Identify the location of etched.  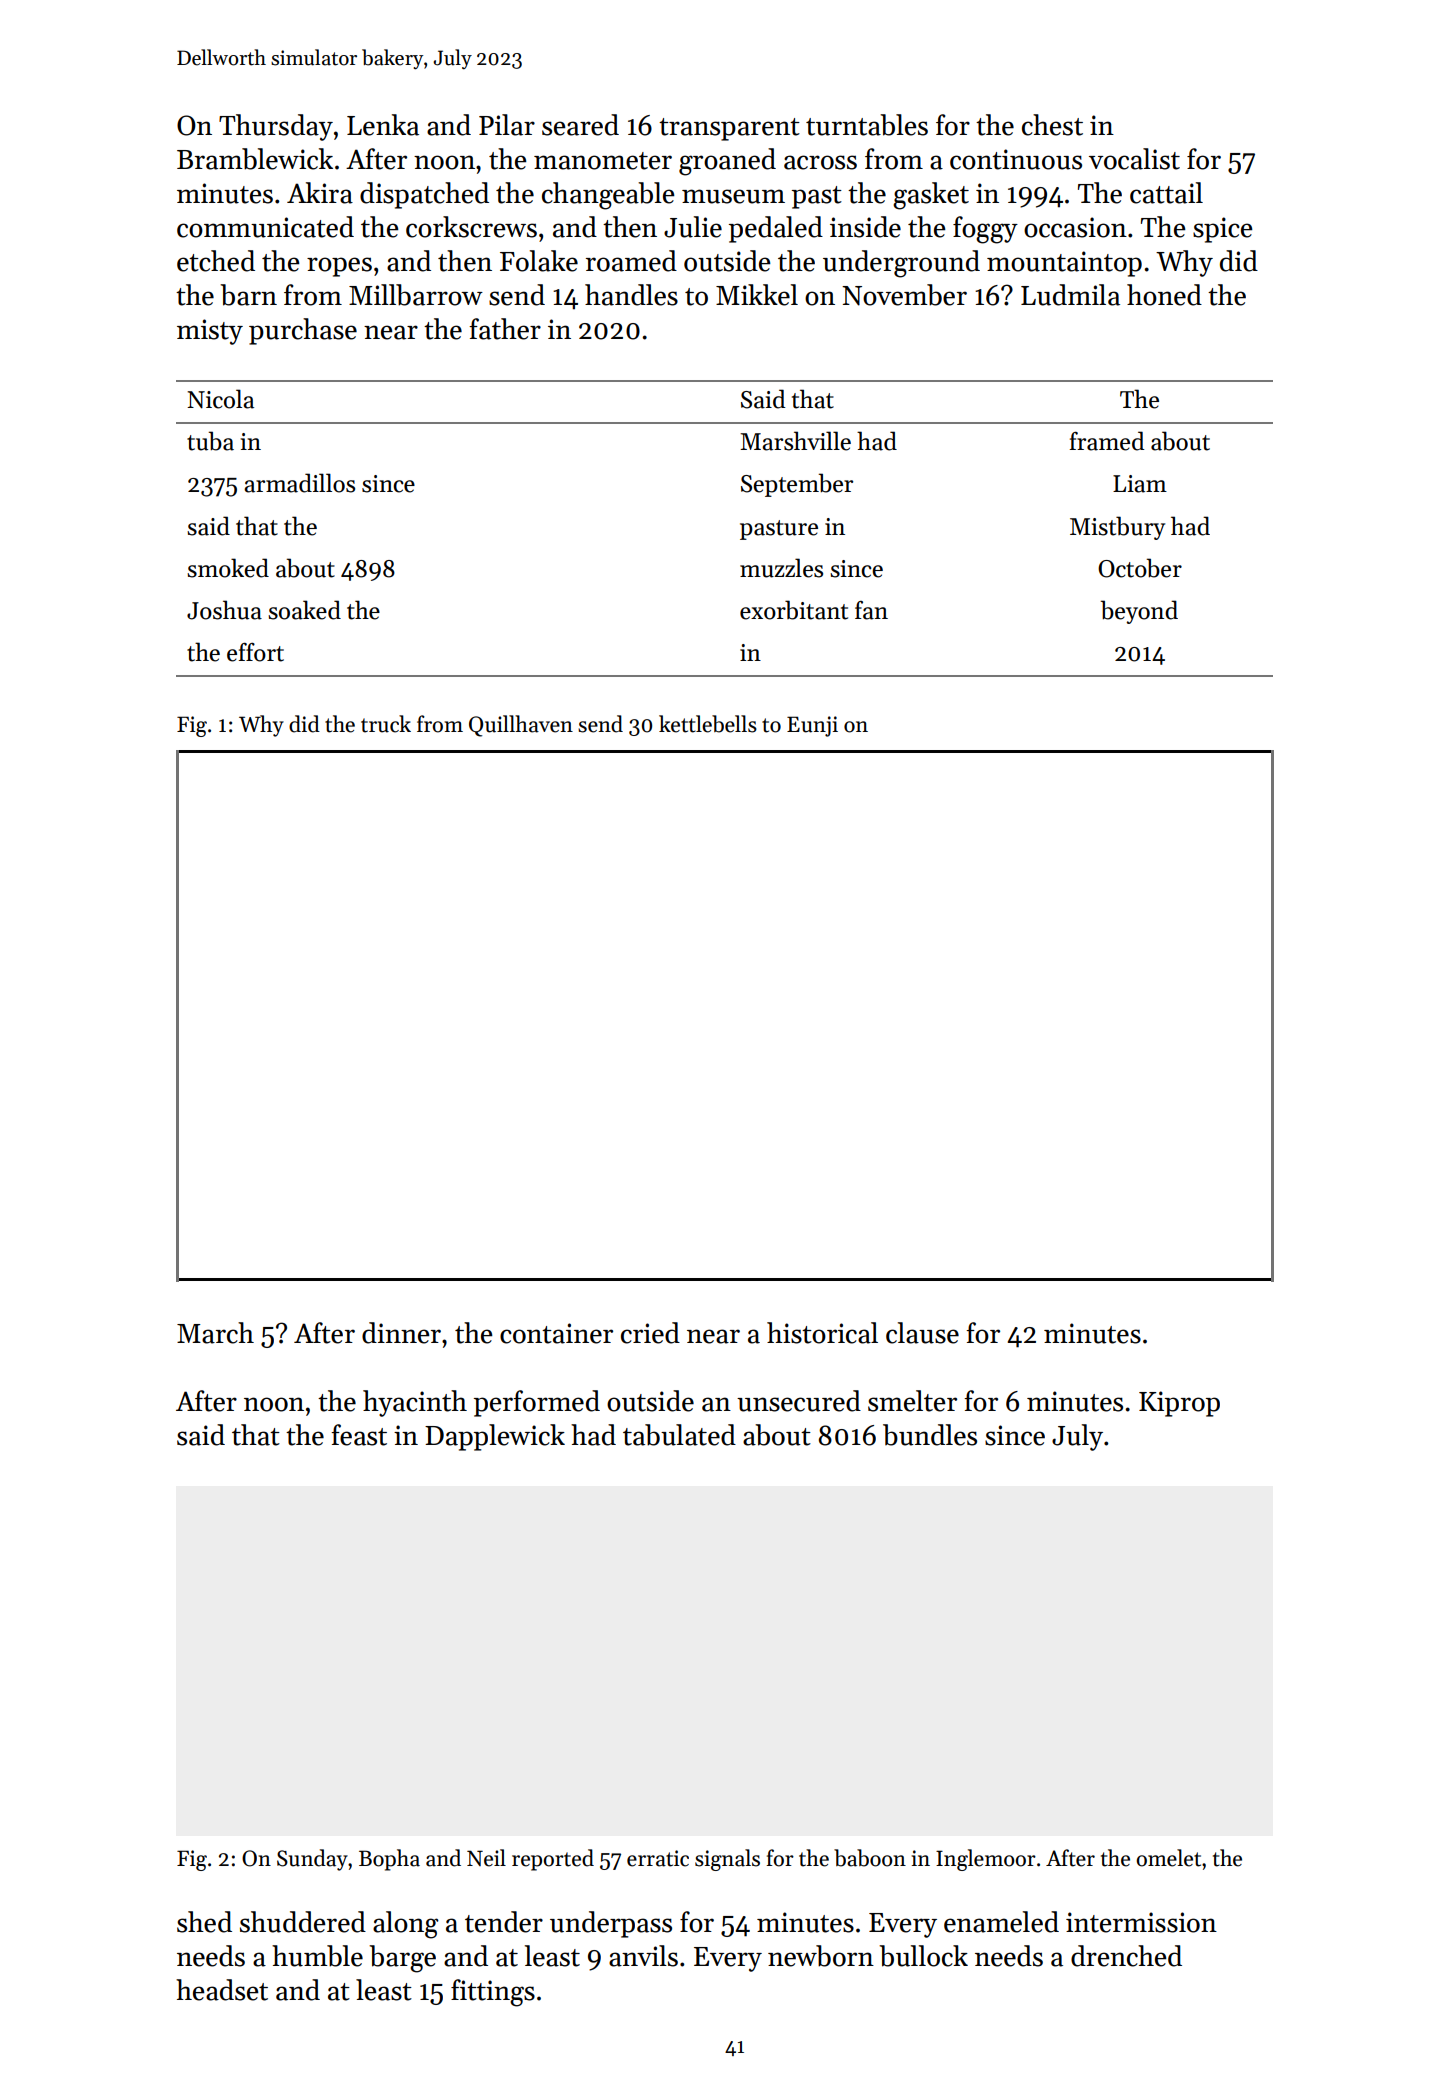
(216, 261).
